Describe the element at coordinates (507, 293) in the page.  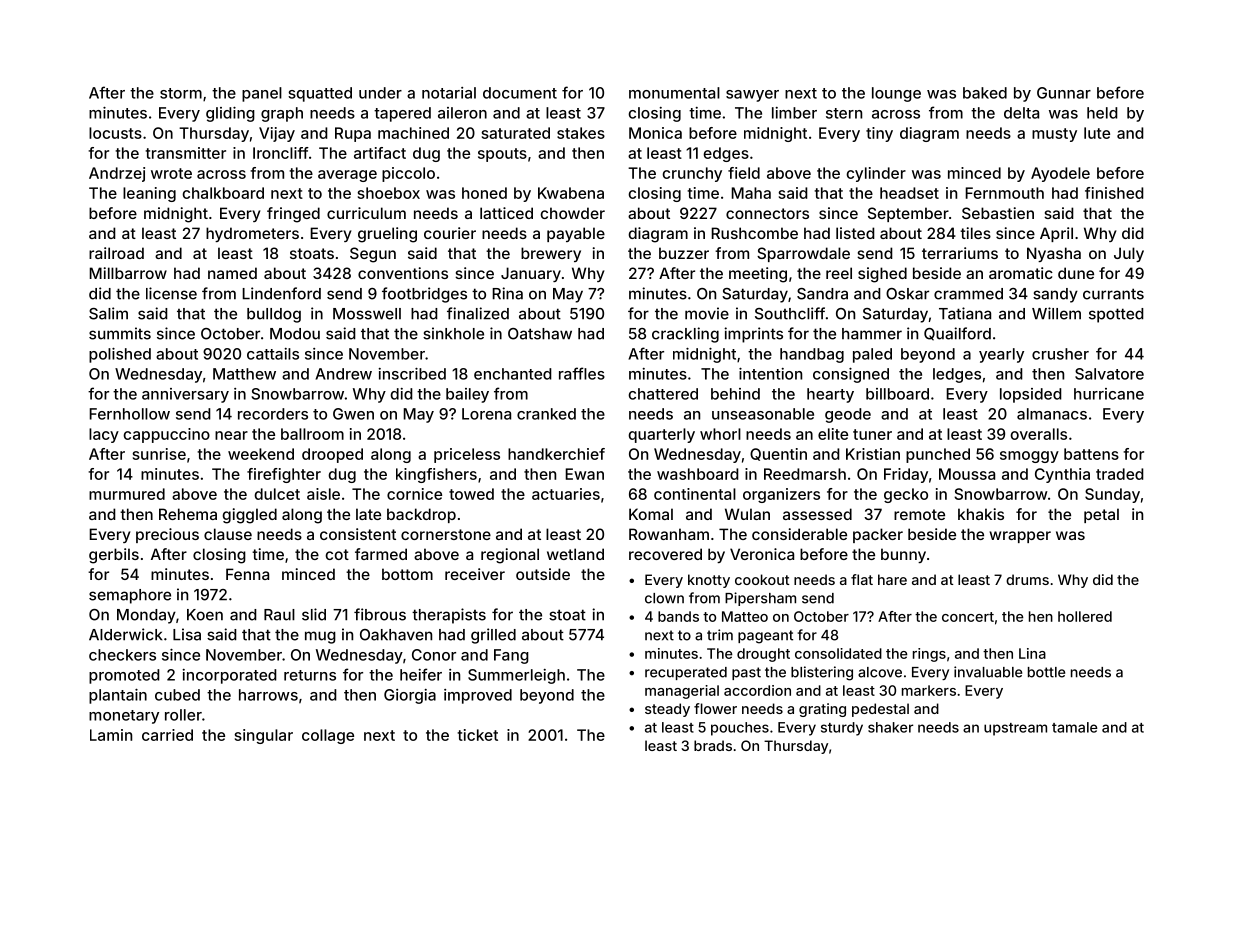
I see `Rina` at that location.
